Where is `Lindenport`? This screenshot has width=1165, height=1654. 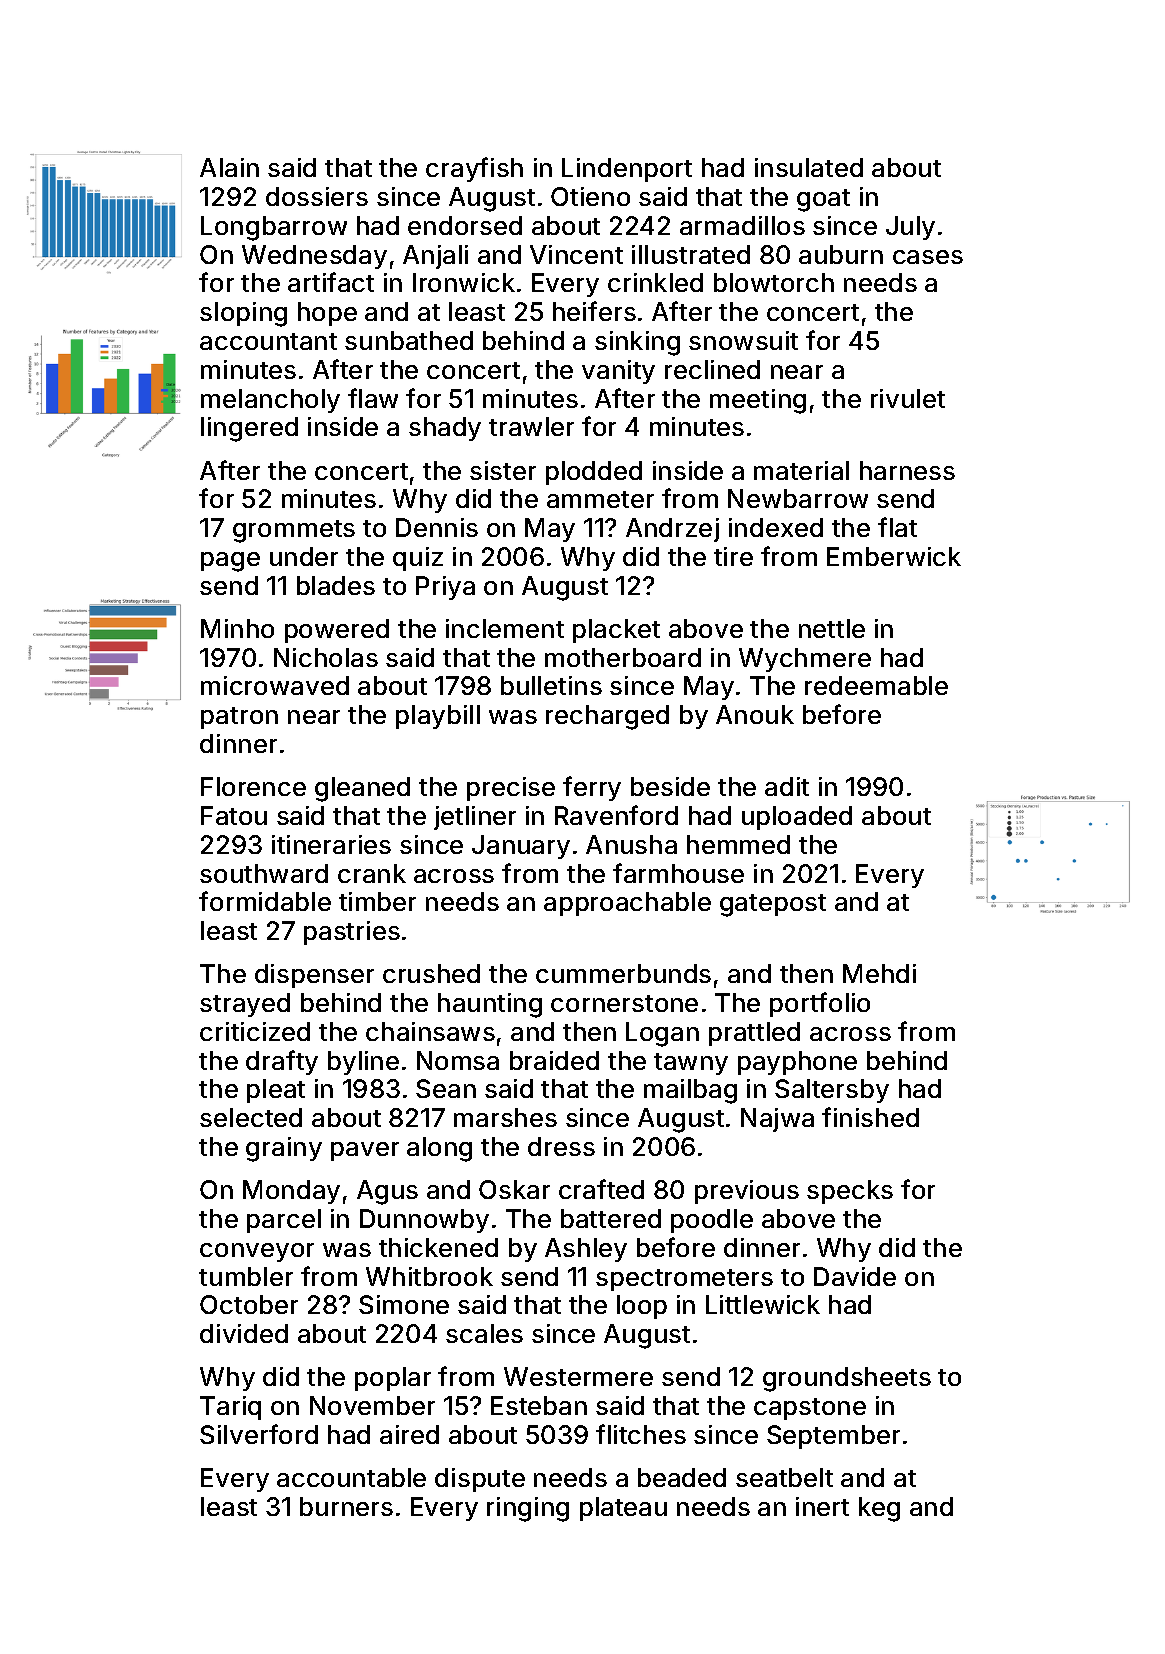 Lindenport is located at coordinates (627, 170).
